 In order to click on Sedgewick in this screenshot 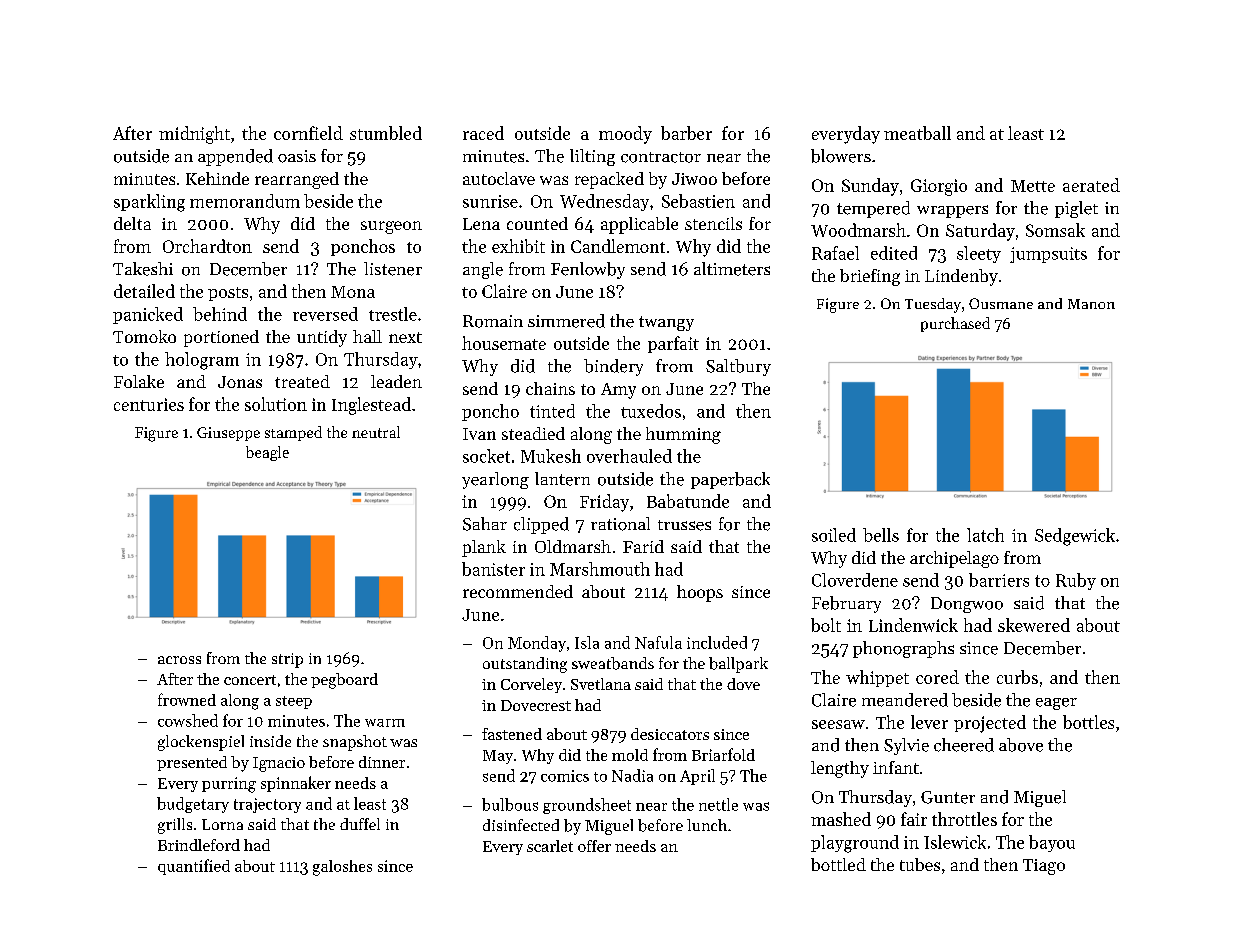, I will do `click(1075, 537)`.
